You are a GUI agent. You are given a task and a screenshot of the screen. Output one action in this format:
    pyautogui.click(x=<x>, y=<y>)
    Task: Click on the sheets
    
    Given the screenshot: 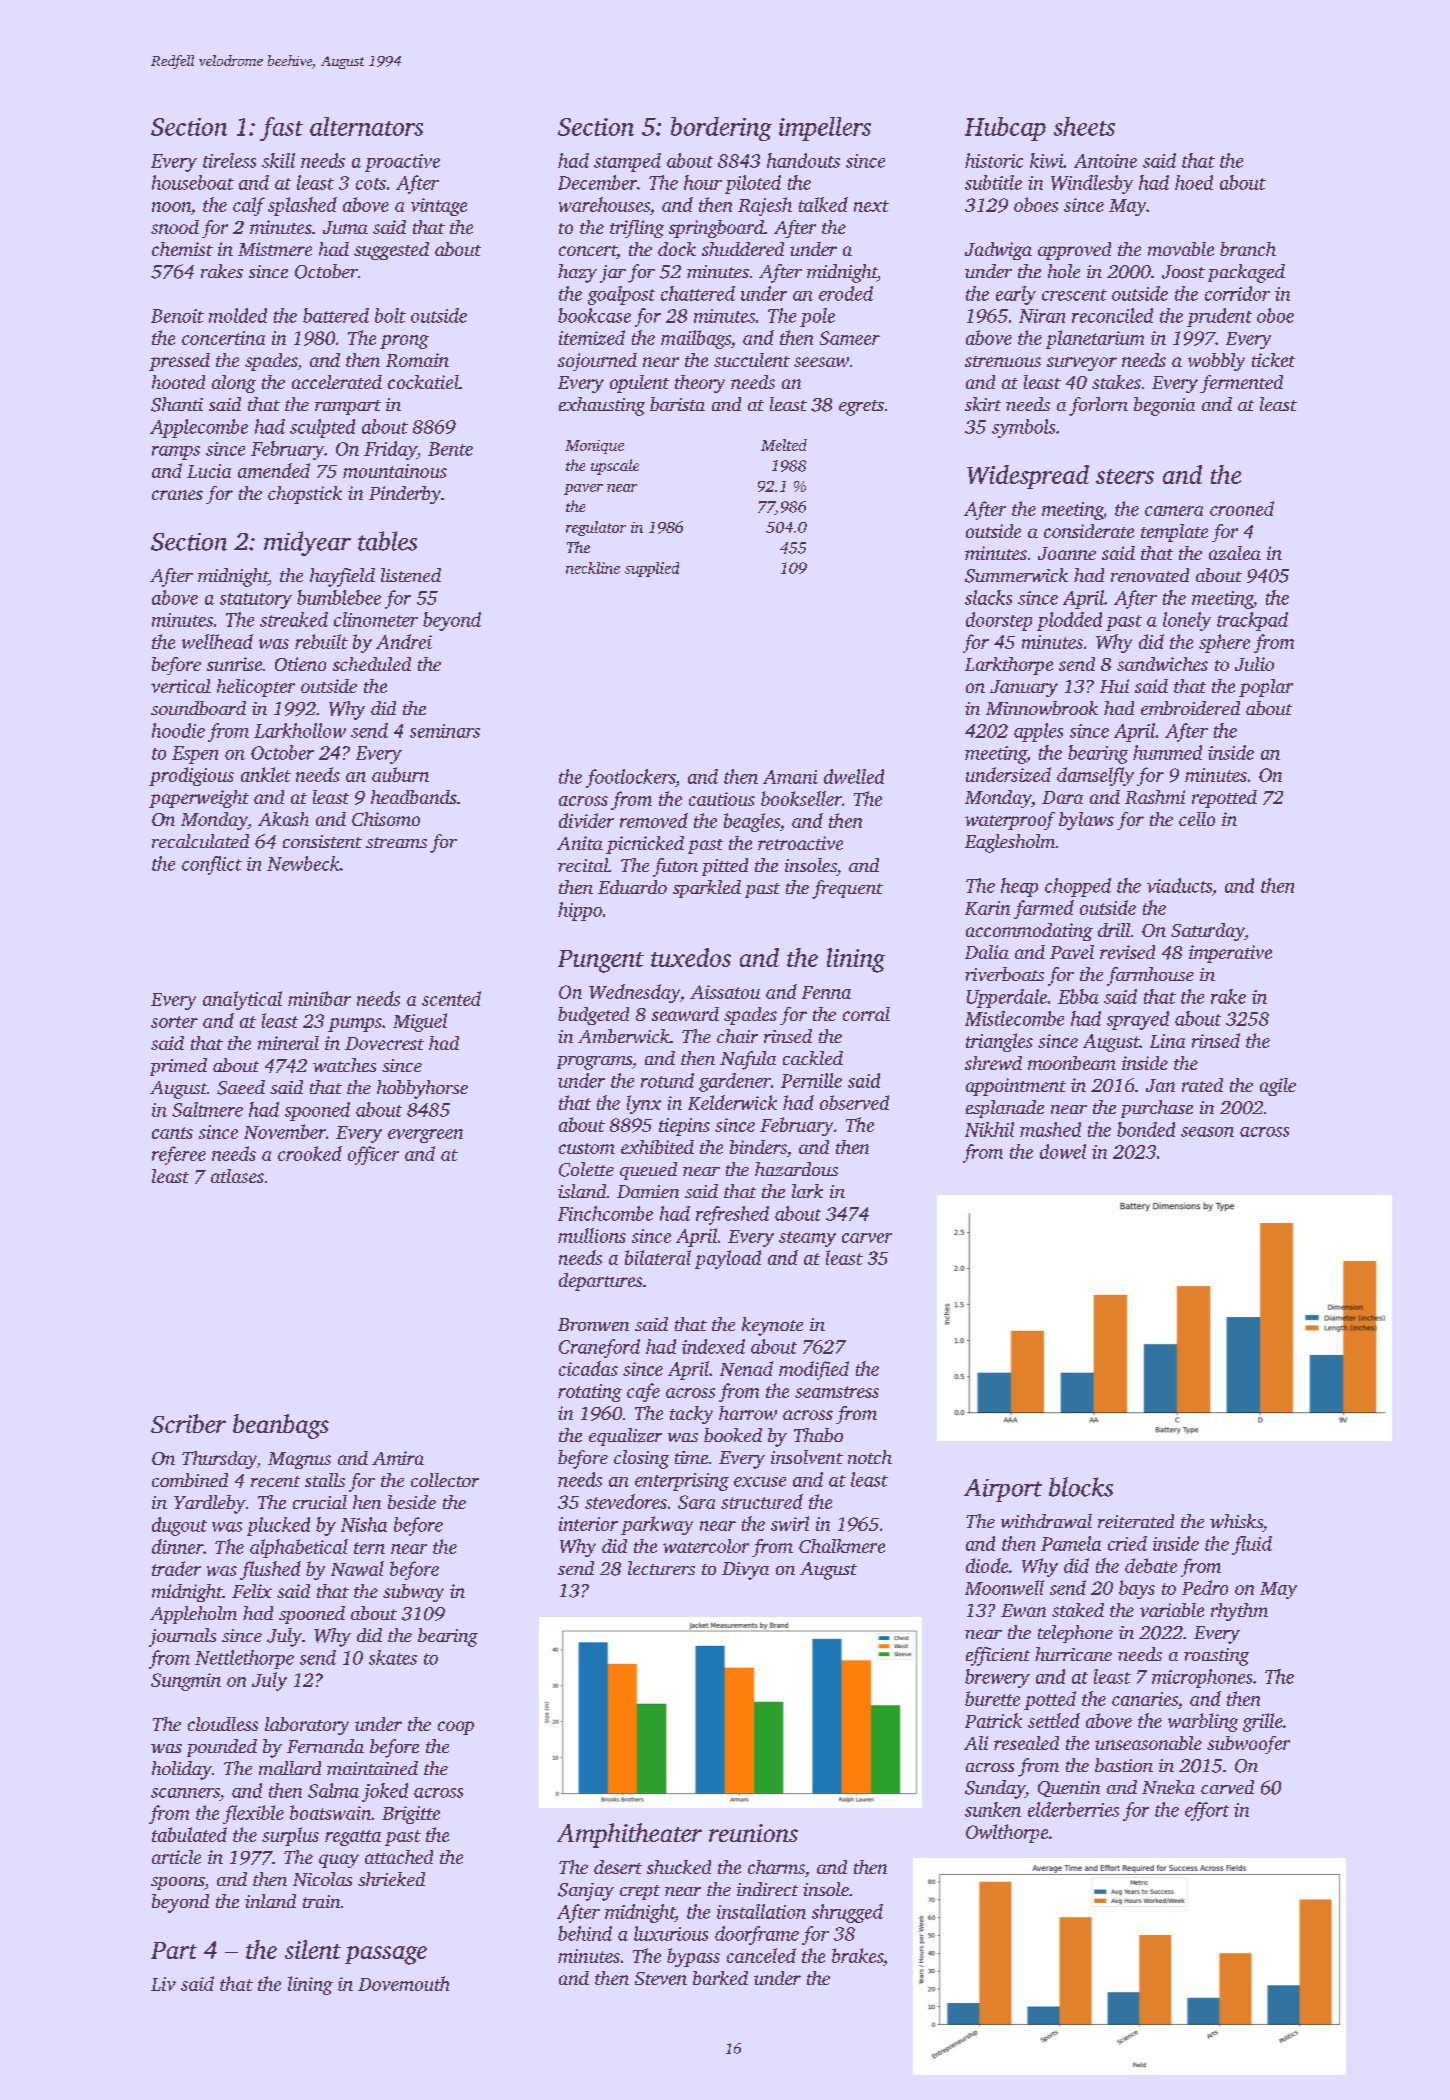 What is the action you would take?
    pyautogui.click(x=1084, y=126)
